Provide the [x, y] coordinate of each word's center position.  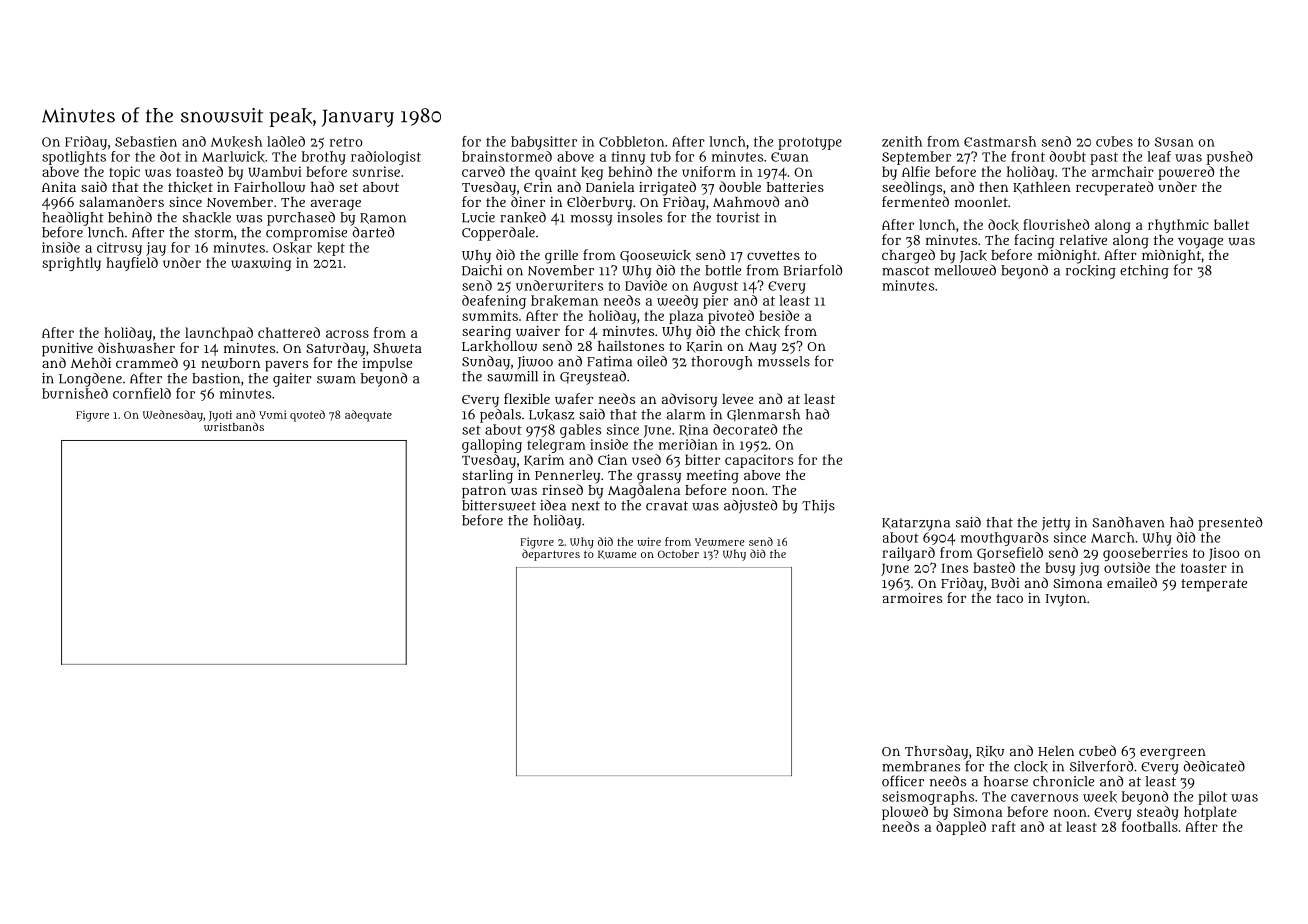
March [1113, 537]
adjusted [750, 506]
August [715, 287]
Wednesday [173, 416]
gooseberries [1145, 554]
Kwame [617, 554]
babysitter [544, 143]
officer [903, 781]
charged [908, 256]
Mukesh [236, 142]
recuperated [1114, 188]
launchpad [219, 334]
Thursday [936, 752]
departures [551, 555]
